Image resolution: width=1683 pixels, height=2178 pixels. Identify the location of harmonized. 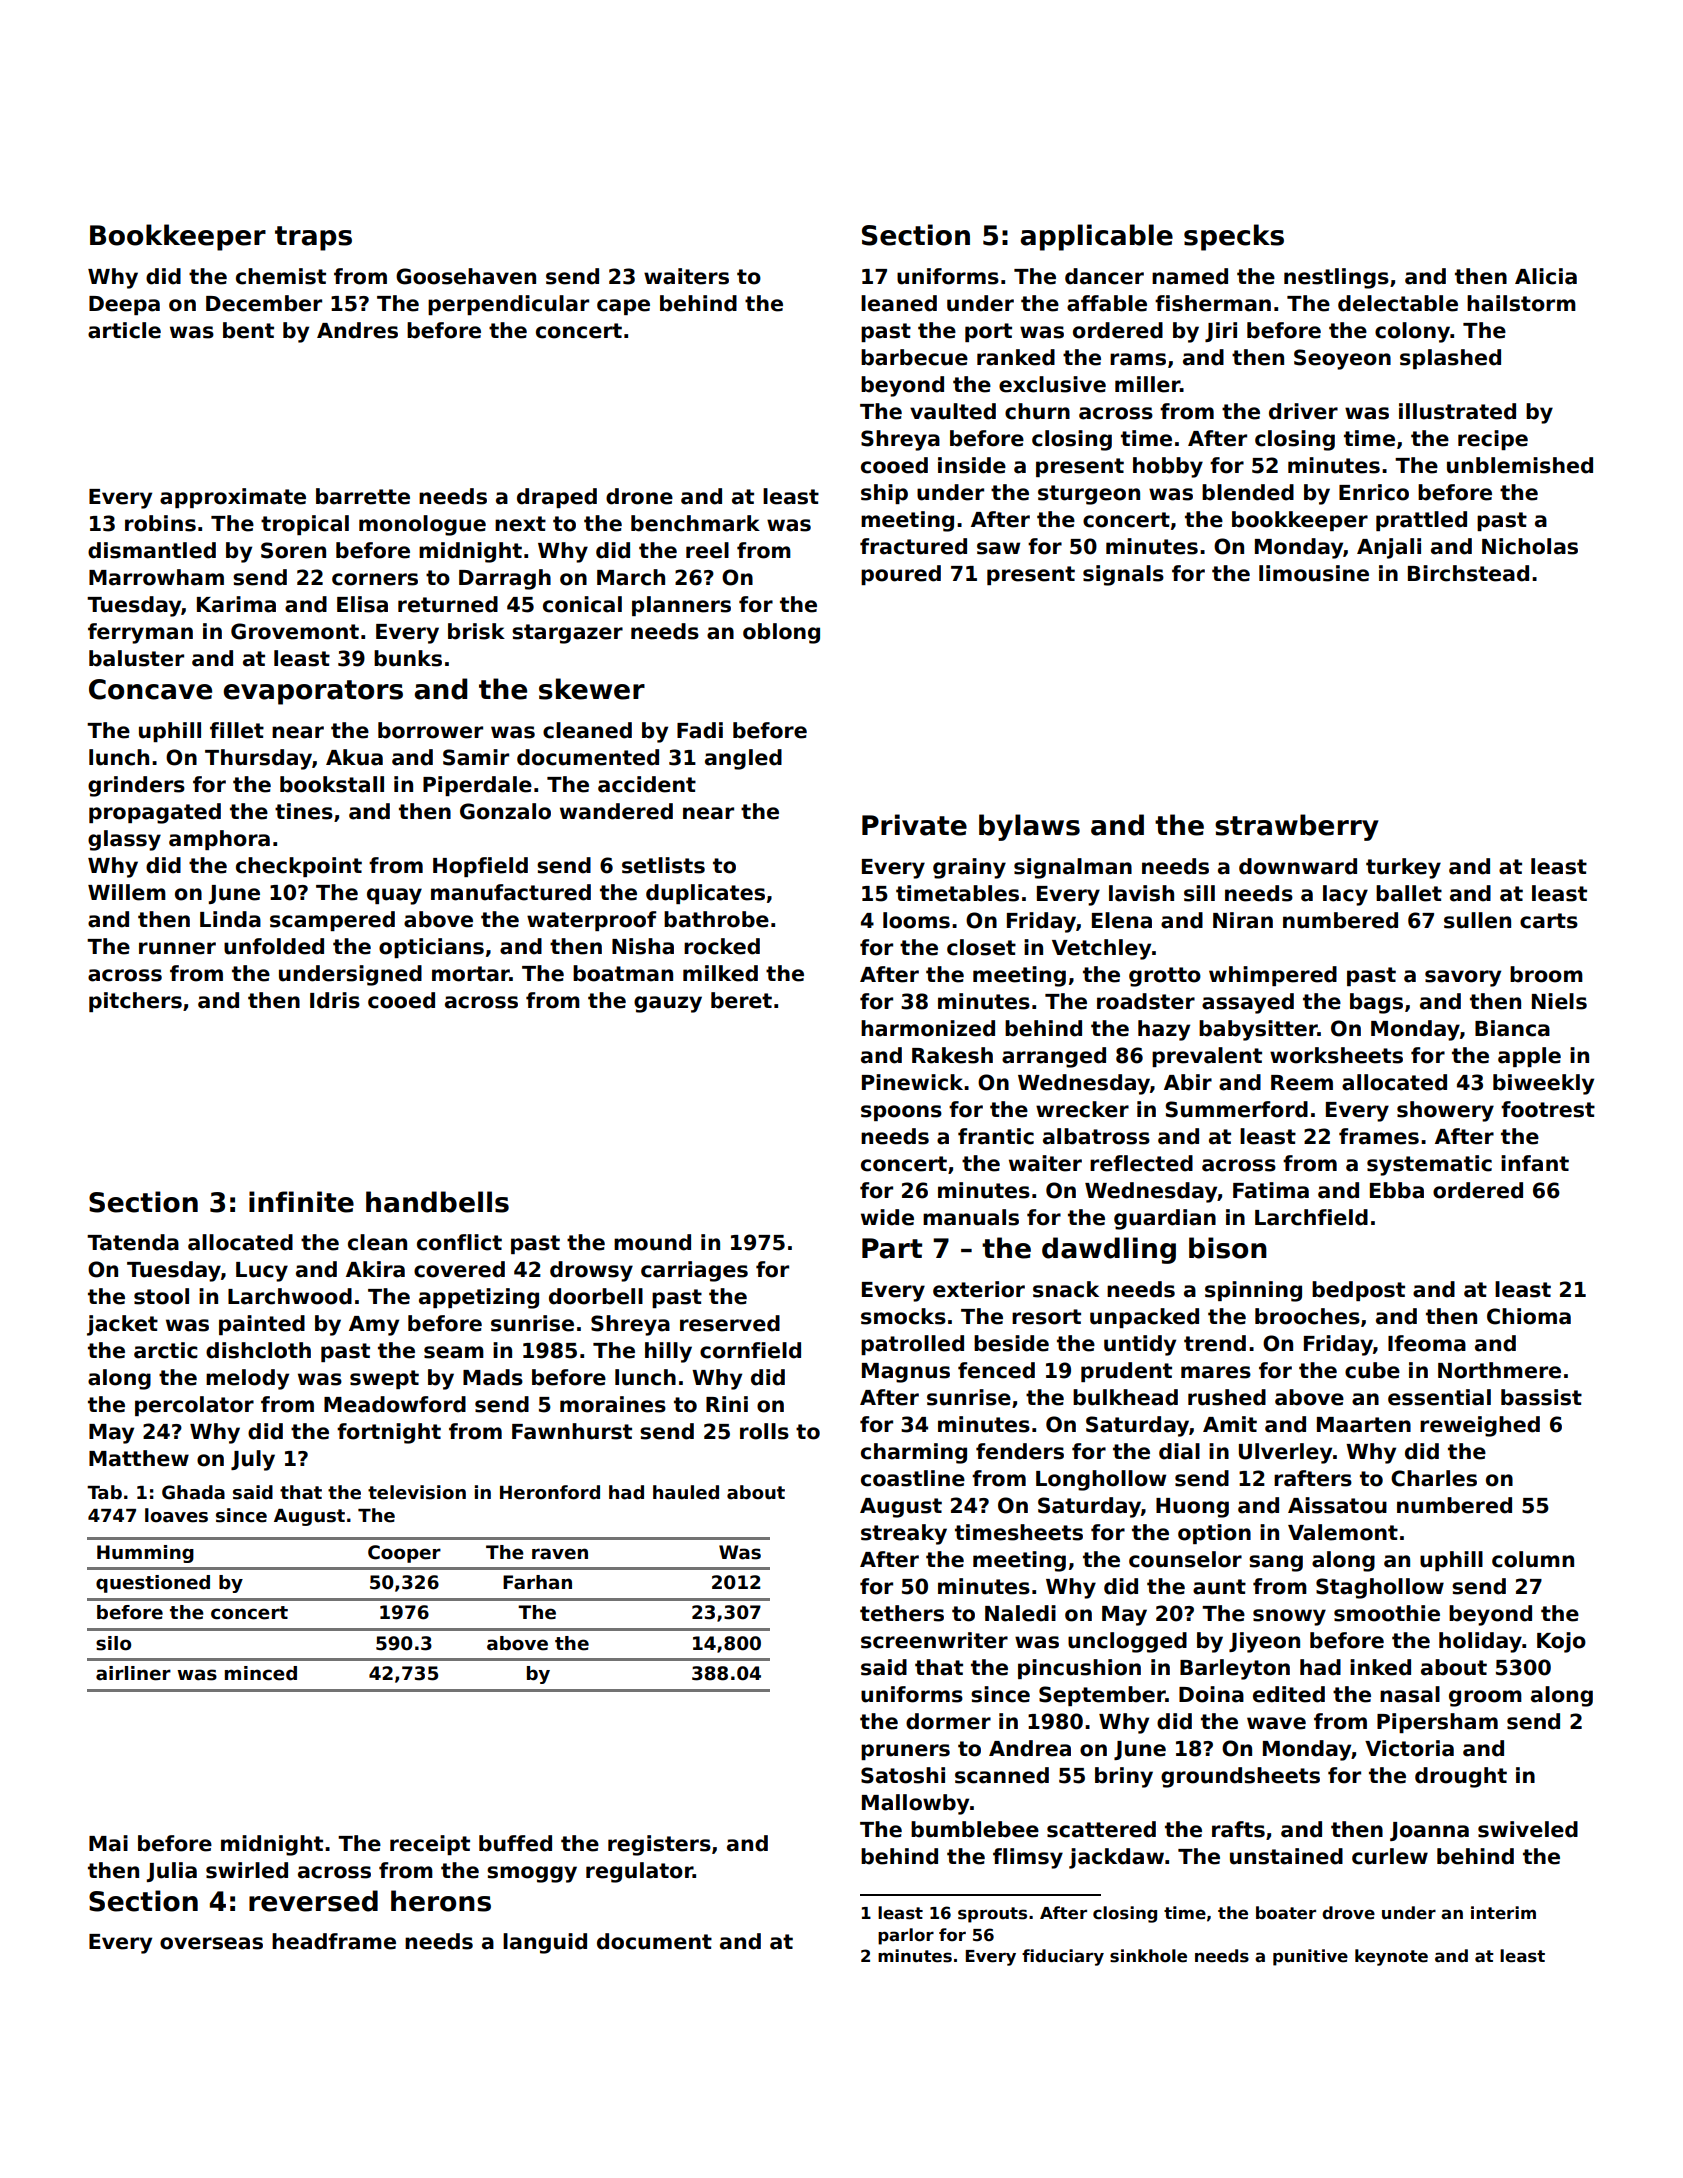
(928, 1028).
